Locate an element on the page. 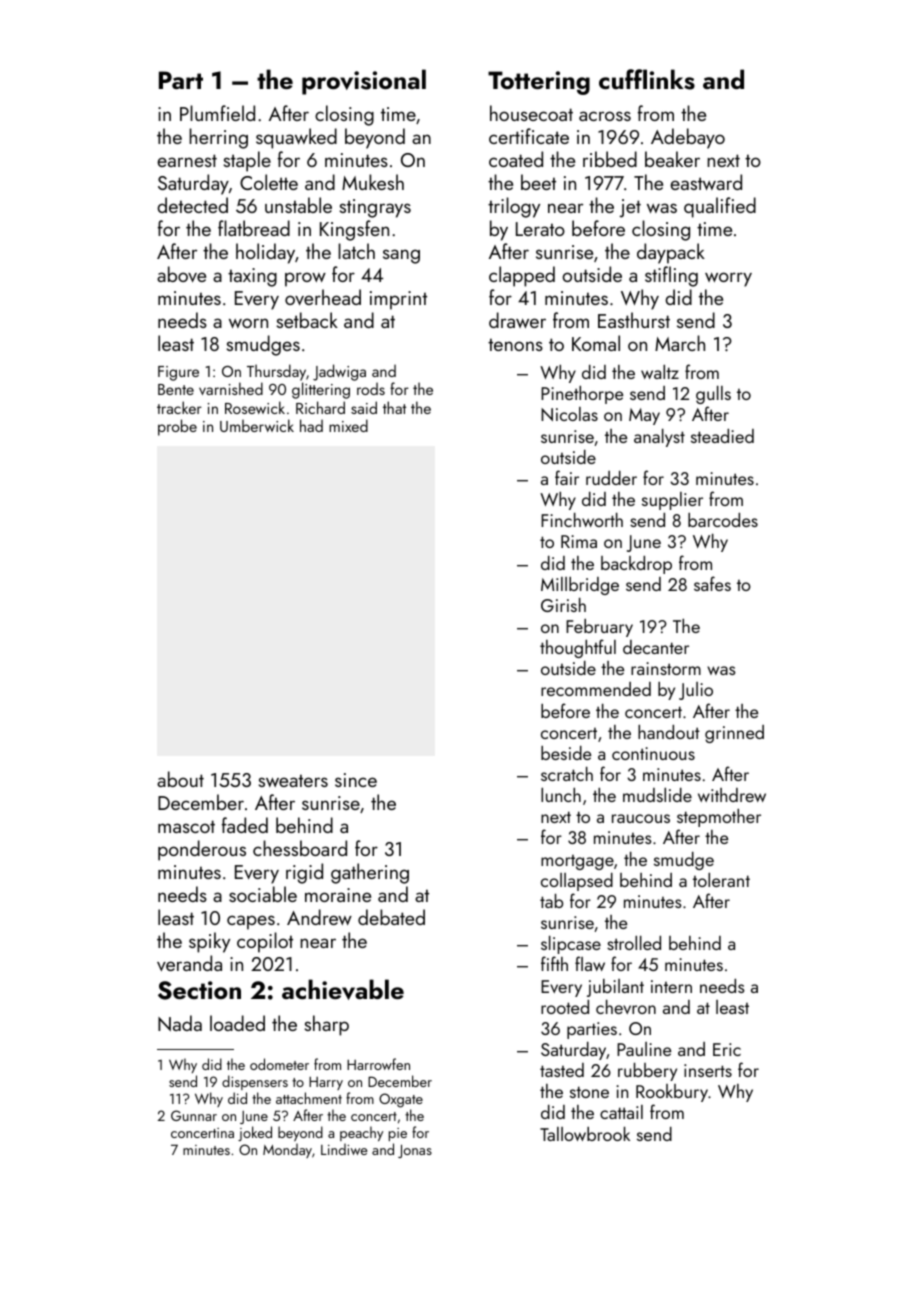 The width and height of the image is (924, 1311). Finchworth is located at coordinates (582, 520).
